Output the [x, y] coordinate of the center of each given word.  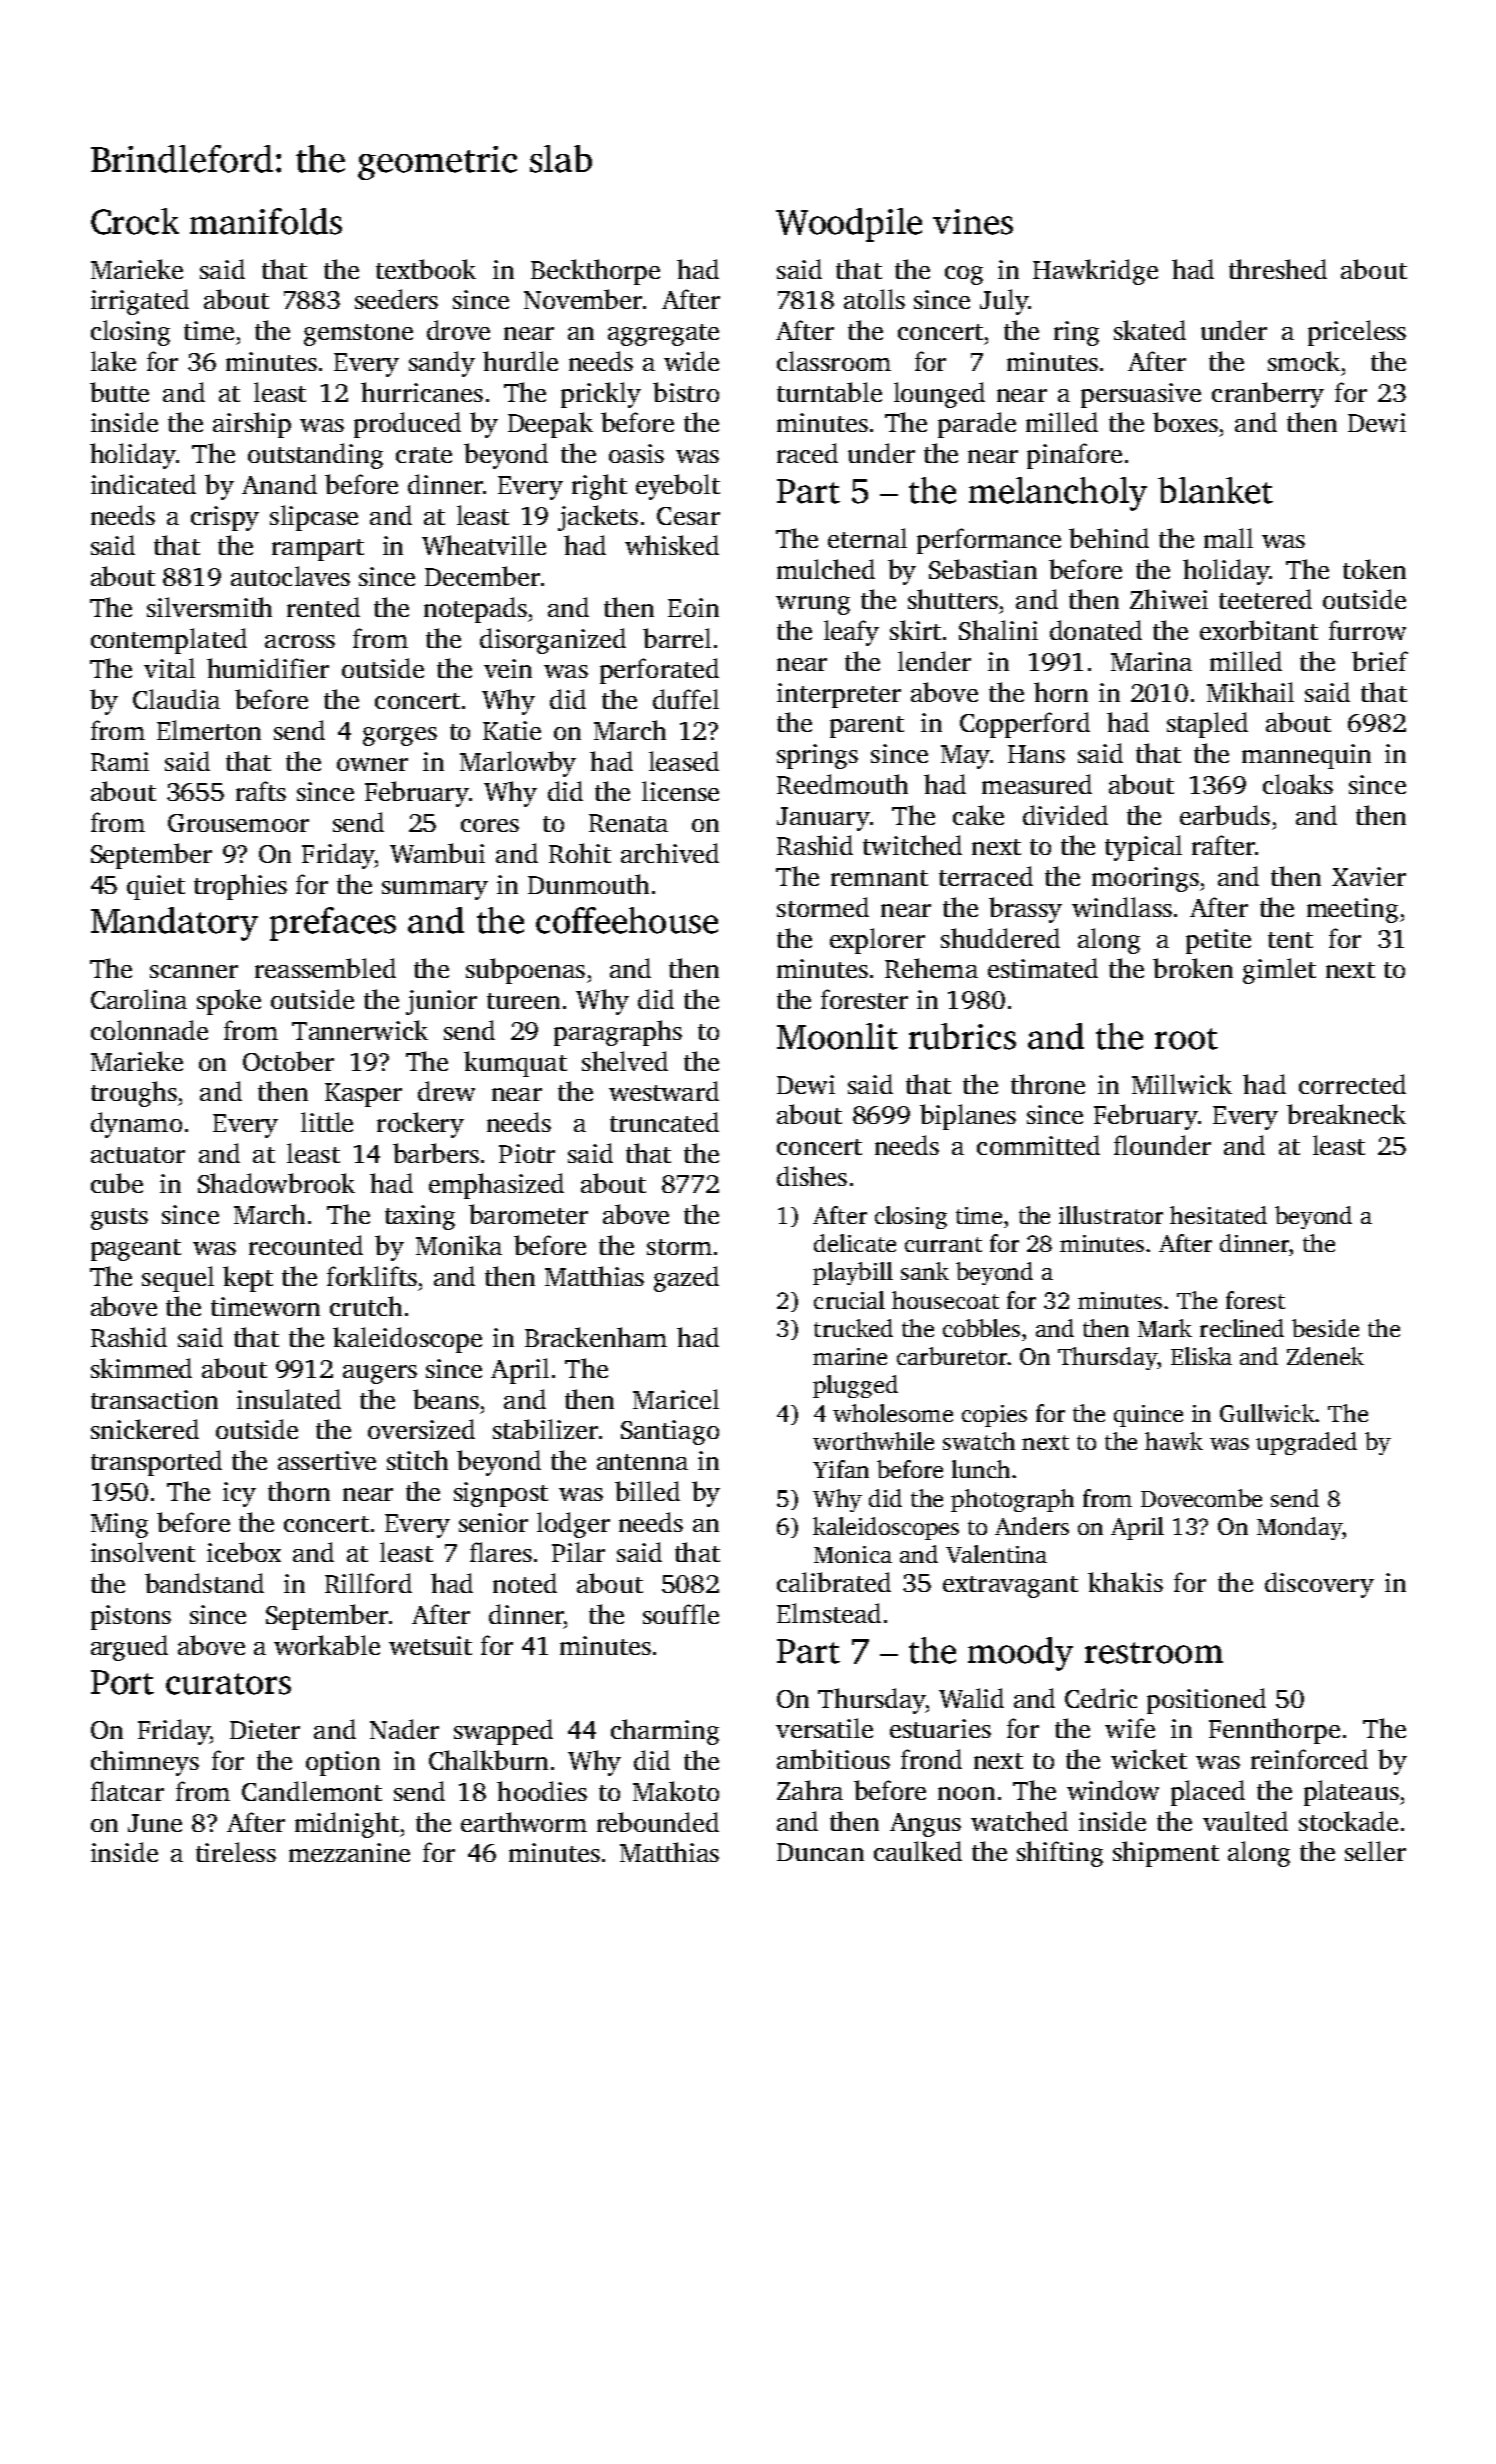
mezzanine [349, 1852]
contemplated [169, 641]
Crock [135, 221]
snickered [145, 1429]
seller [1375, 1851]
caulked [918, 1851]
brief [1380, 661]
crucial [849, 1300]
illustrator [1111, 1215]
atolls [874, 299]
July [1004, 302]
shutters [953, 599]
